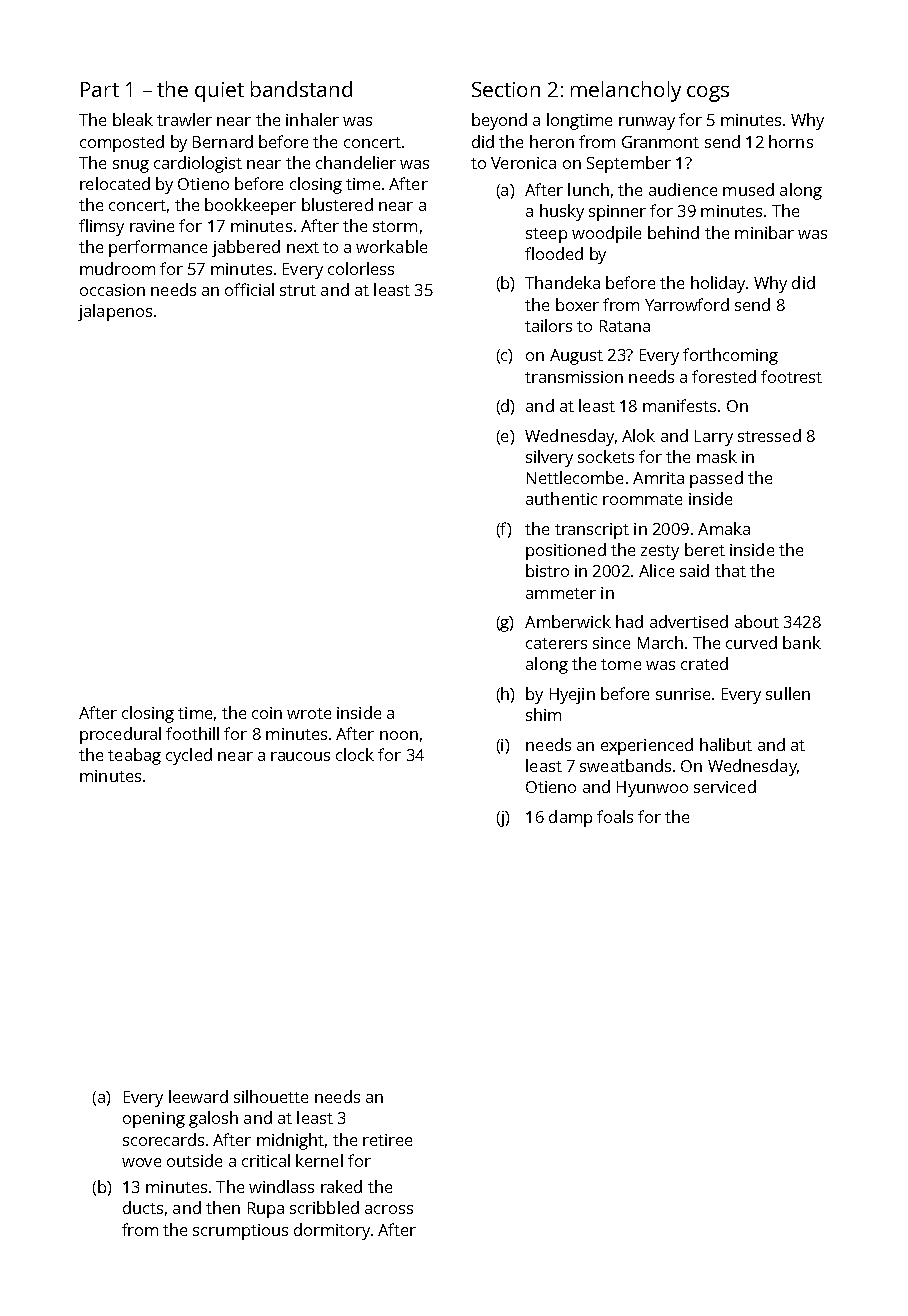 The image size is (908, 1316). Describe the element at coordinates (791, 141) in the page. I see `horns` at that location.
